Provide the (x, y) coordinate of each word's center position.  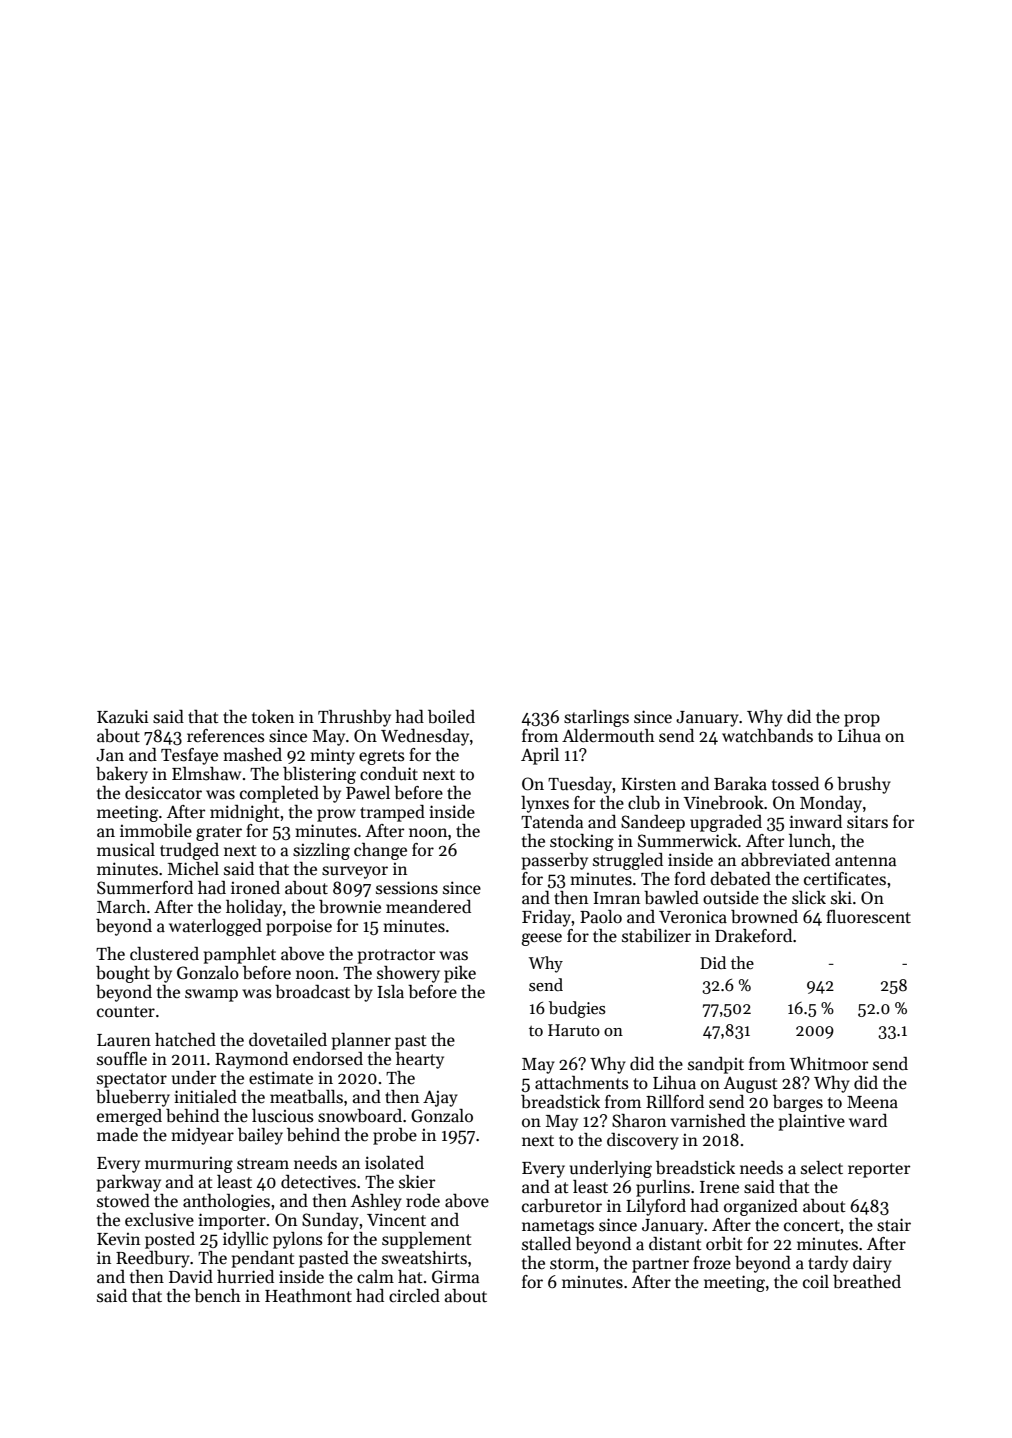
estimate (281, 1078)
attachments (582, 1083)
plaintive (812, 1122)
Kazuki (123, 716)
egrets (382, 757)
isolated (394, 1163)
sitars (867, 822)
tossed (795, 784)
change (380, 851)
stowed (123, 1201)
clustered (164, 954)
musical (126, 850)
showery (408, 974)
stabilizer (656, 936)
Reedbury (153, 1259)
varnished (708, 1121)
